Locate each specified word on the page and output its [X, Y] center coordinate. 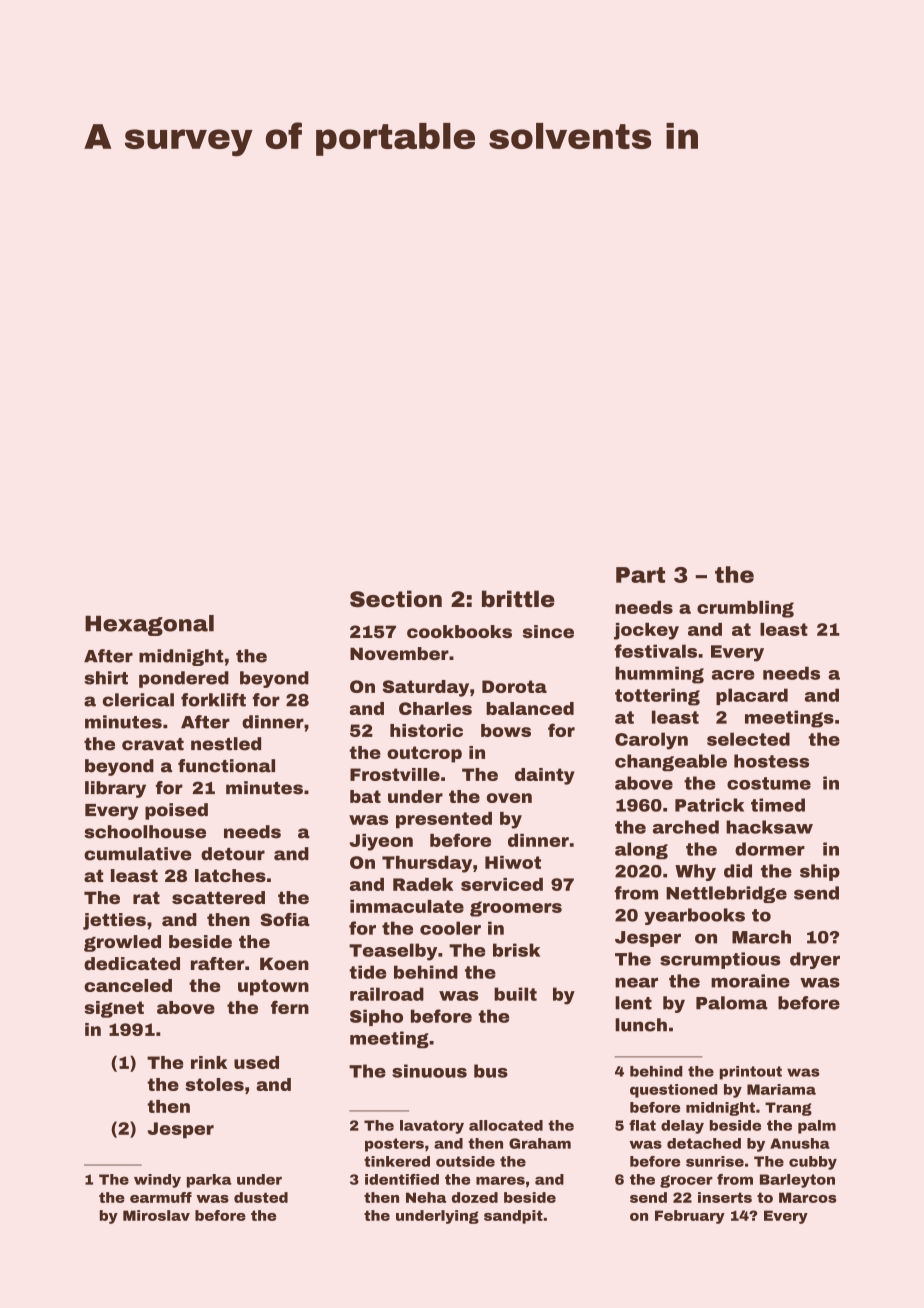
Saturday [426, 688]
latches [230, 875]
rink [209, 1062]
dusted [261, 1197]
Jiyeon [381, 842]
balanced [530, 708]
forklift [213, 700]
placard [752, 696]
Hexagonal [149, 625]
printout [751, 1073]
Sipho [376, 1017]
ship [820, 872]
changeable [671, 763]
